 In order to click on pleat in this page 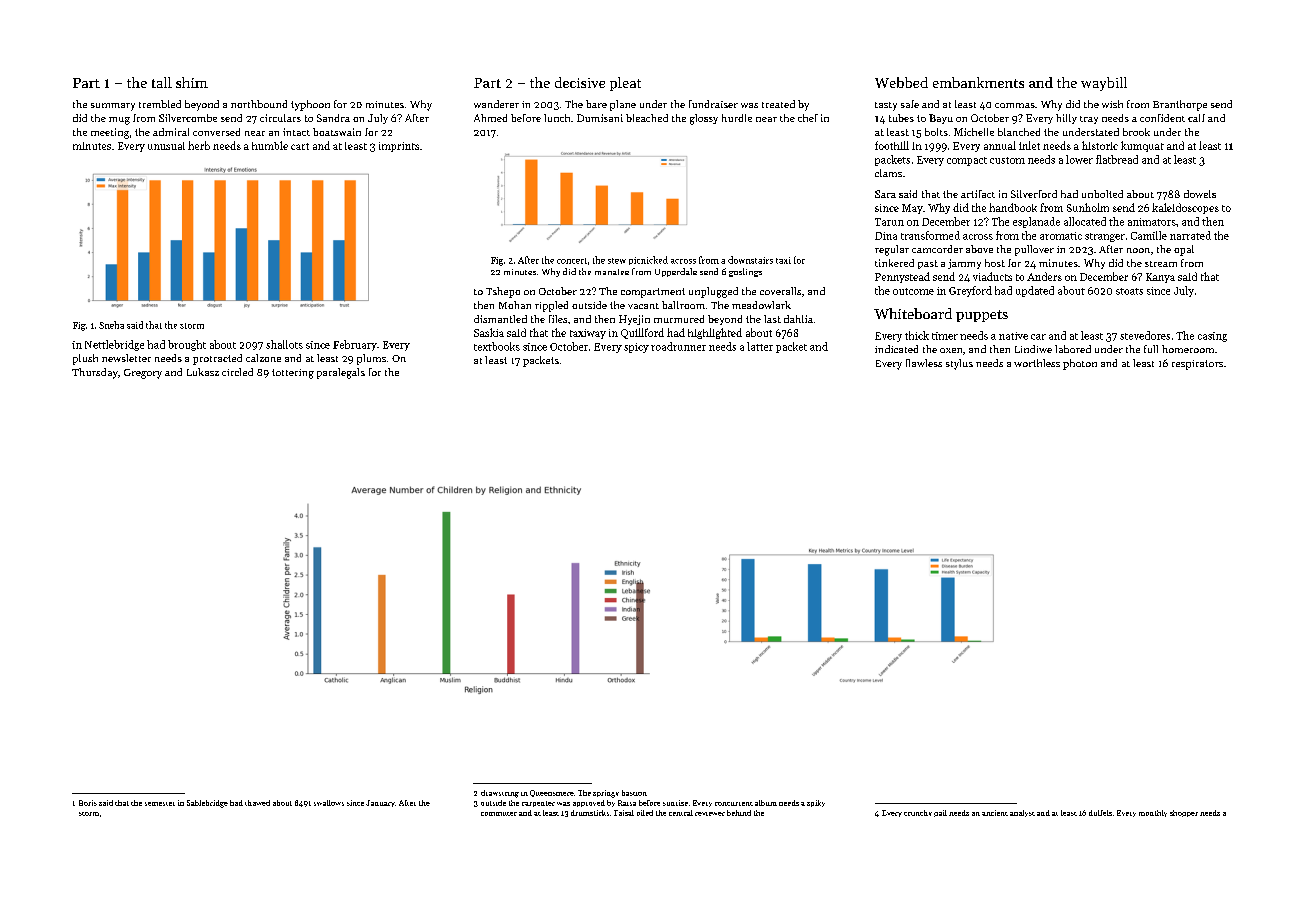, I will do `click(625, 84)`.
